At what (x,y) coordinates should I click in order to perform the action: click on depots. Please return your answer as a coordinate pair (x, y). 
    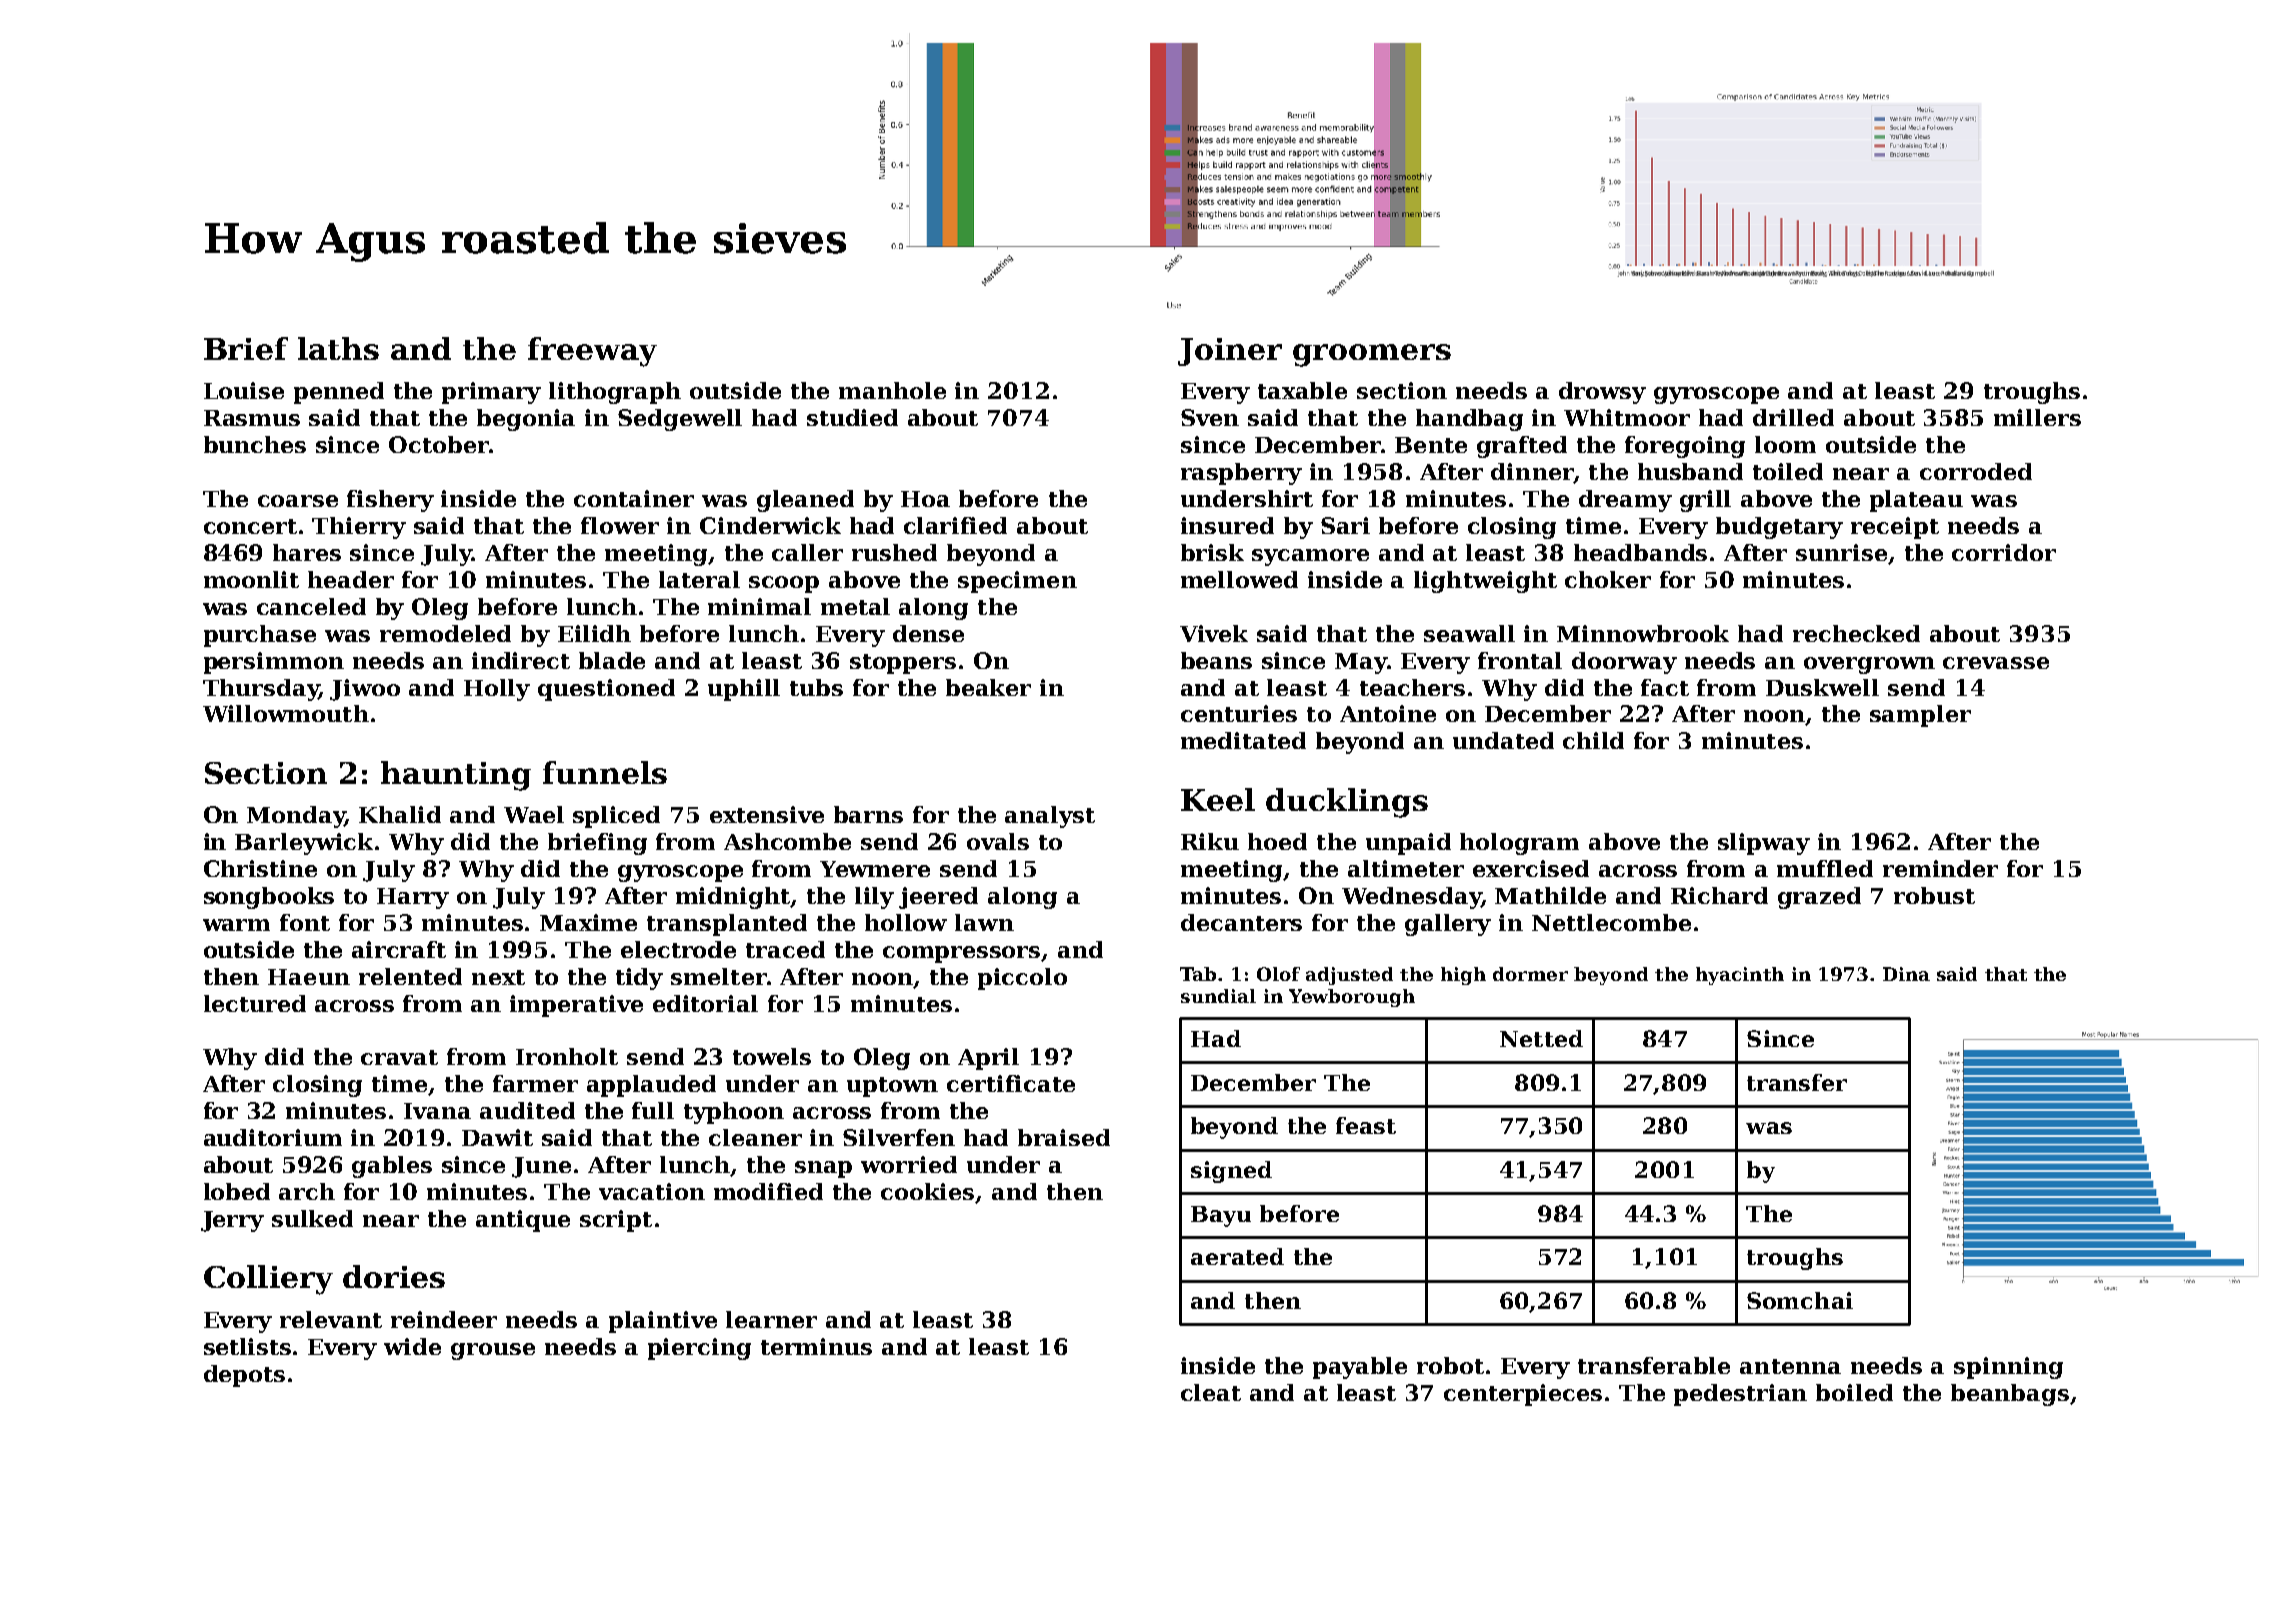
    Looking at the image, I should click on (244, 1376).
